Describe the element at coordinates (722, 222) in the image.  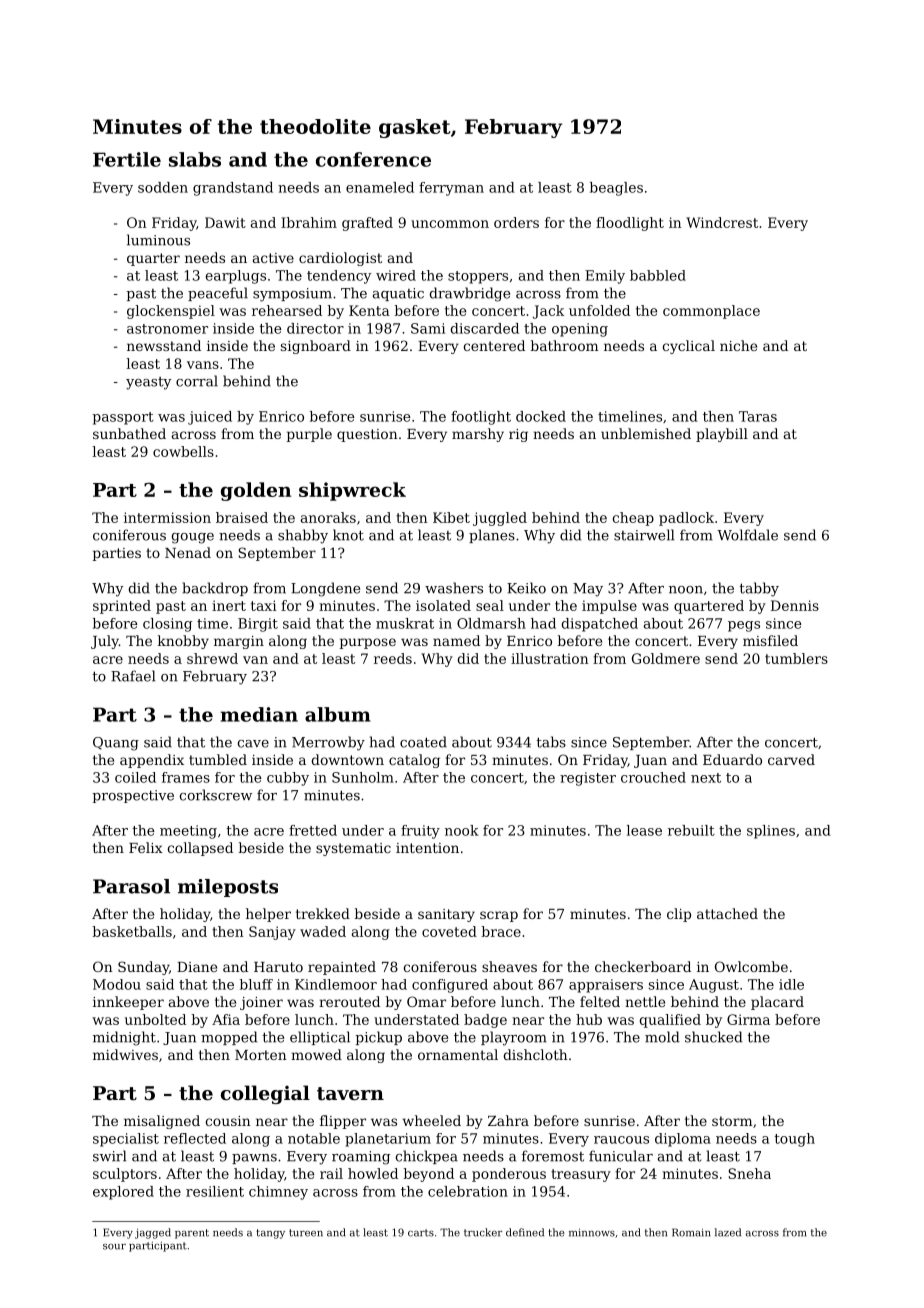
I see `Windcrest` at that location.
